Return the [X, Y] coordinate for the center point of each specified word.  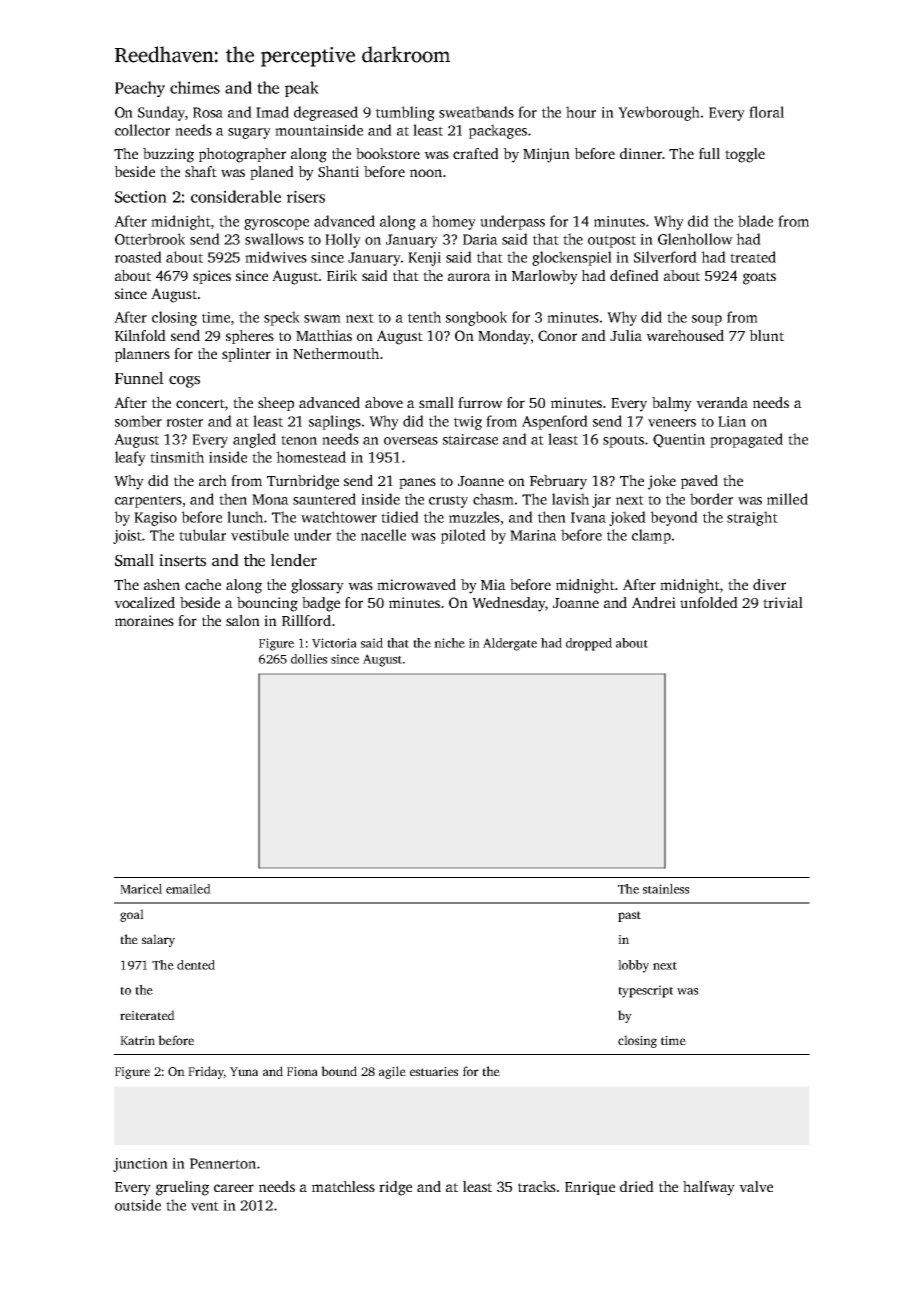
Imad [272, 112]
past [629, 916]
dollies [309, 659]
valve [756, 1186]
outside [138, 1205]
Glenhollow [695, 239]
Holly [343, 240]
